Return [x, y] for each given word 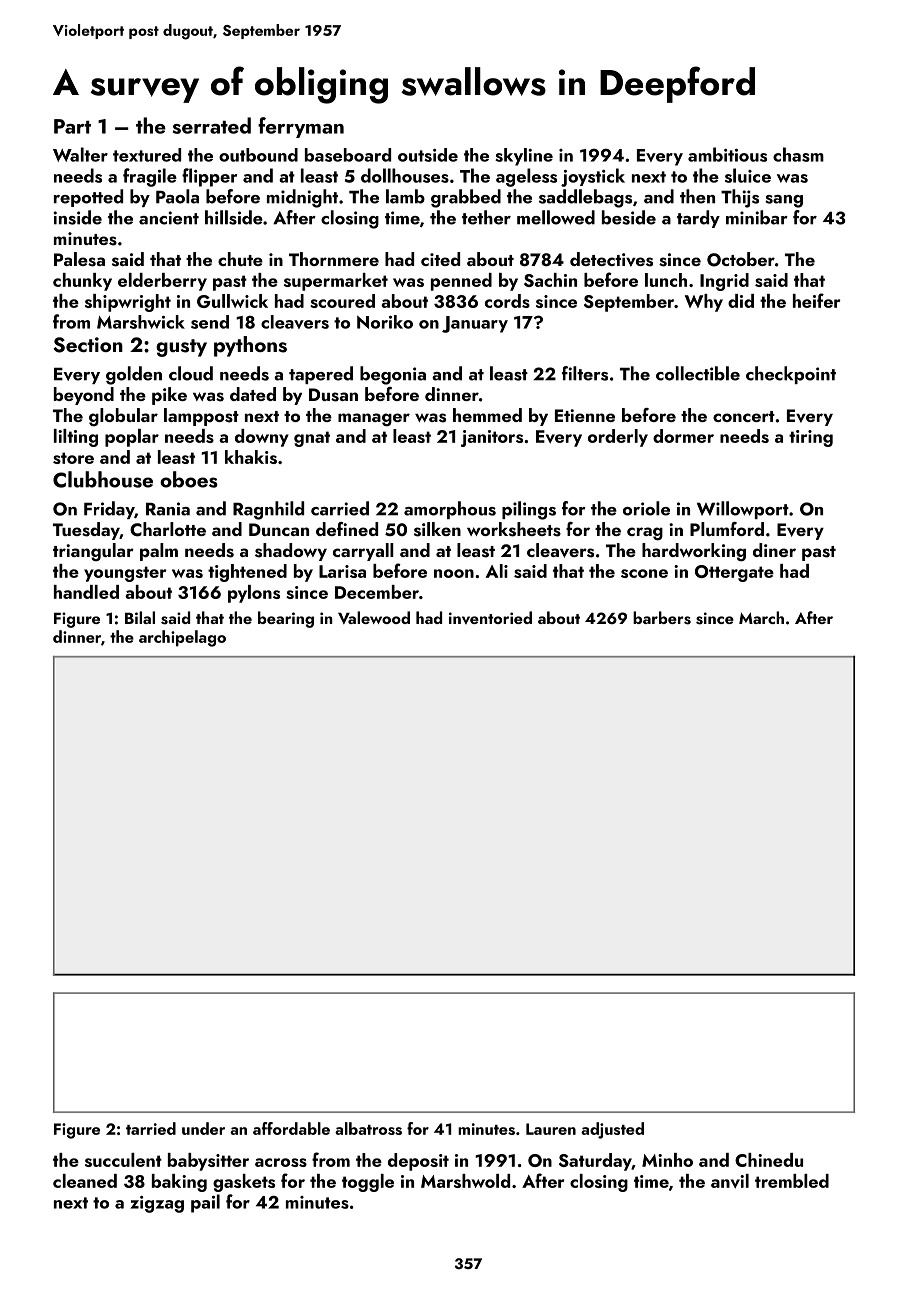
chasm [798, 154]
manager [374, 420]
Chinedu [769, 1160]
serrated [212, 125]
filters [585, 373]
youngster [125, 574]
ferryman [301, 127]
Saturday [595, 1162]
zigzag [157, 1204]
